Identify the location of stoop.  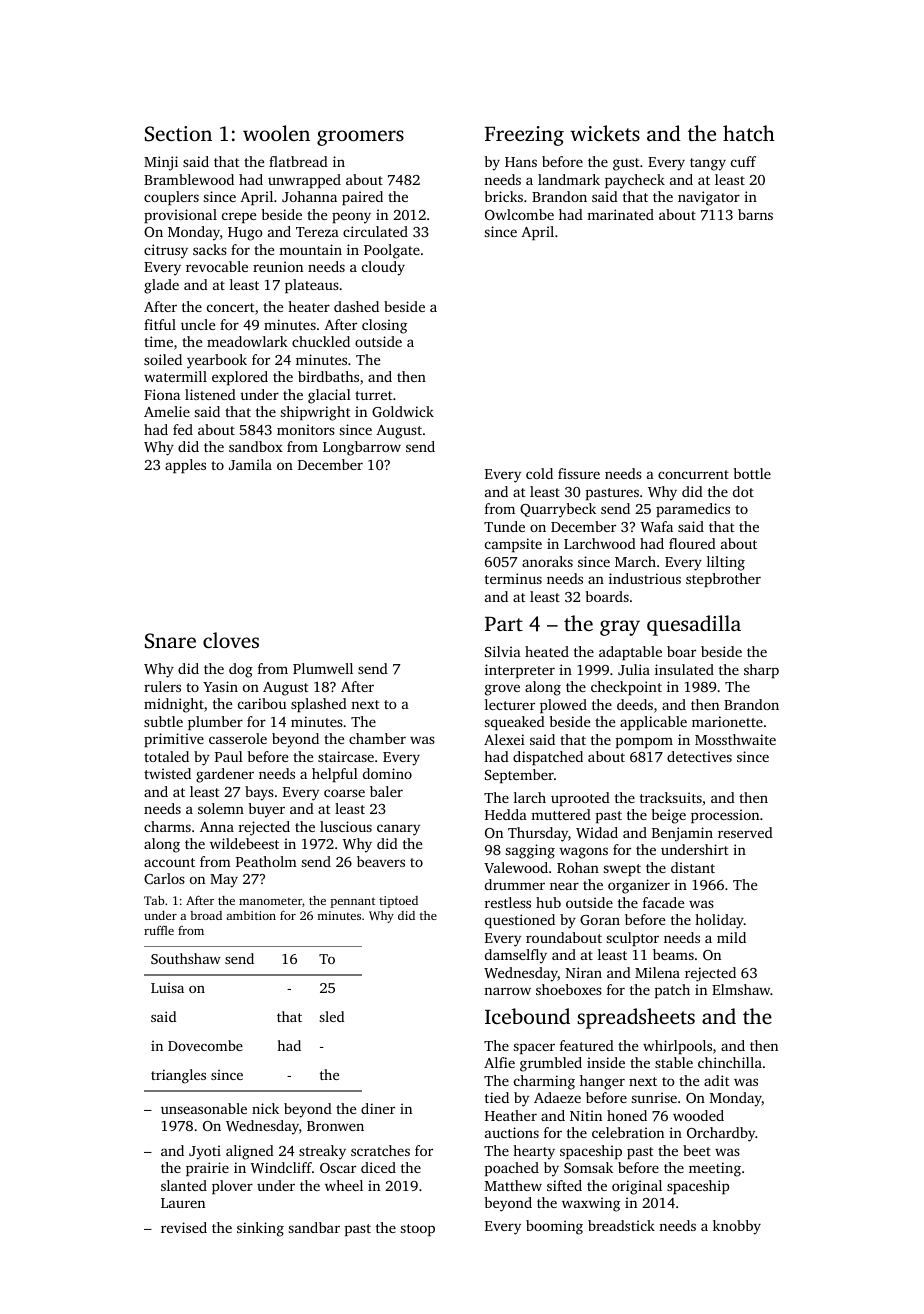
(418, 1230).
